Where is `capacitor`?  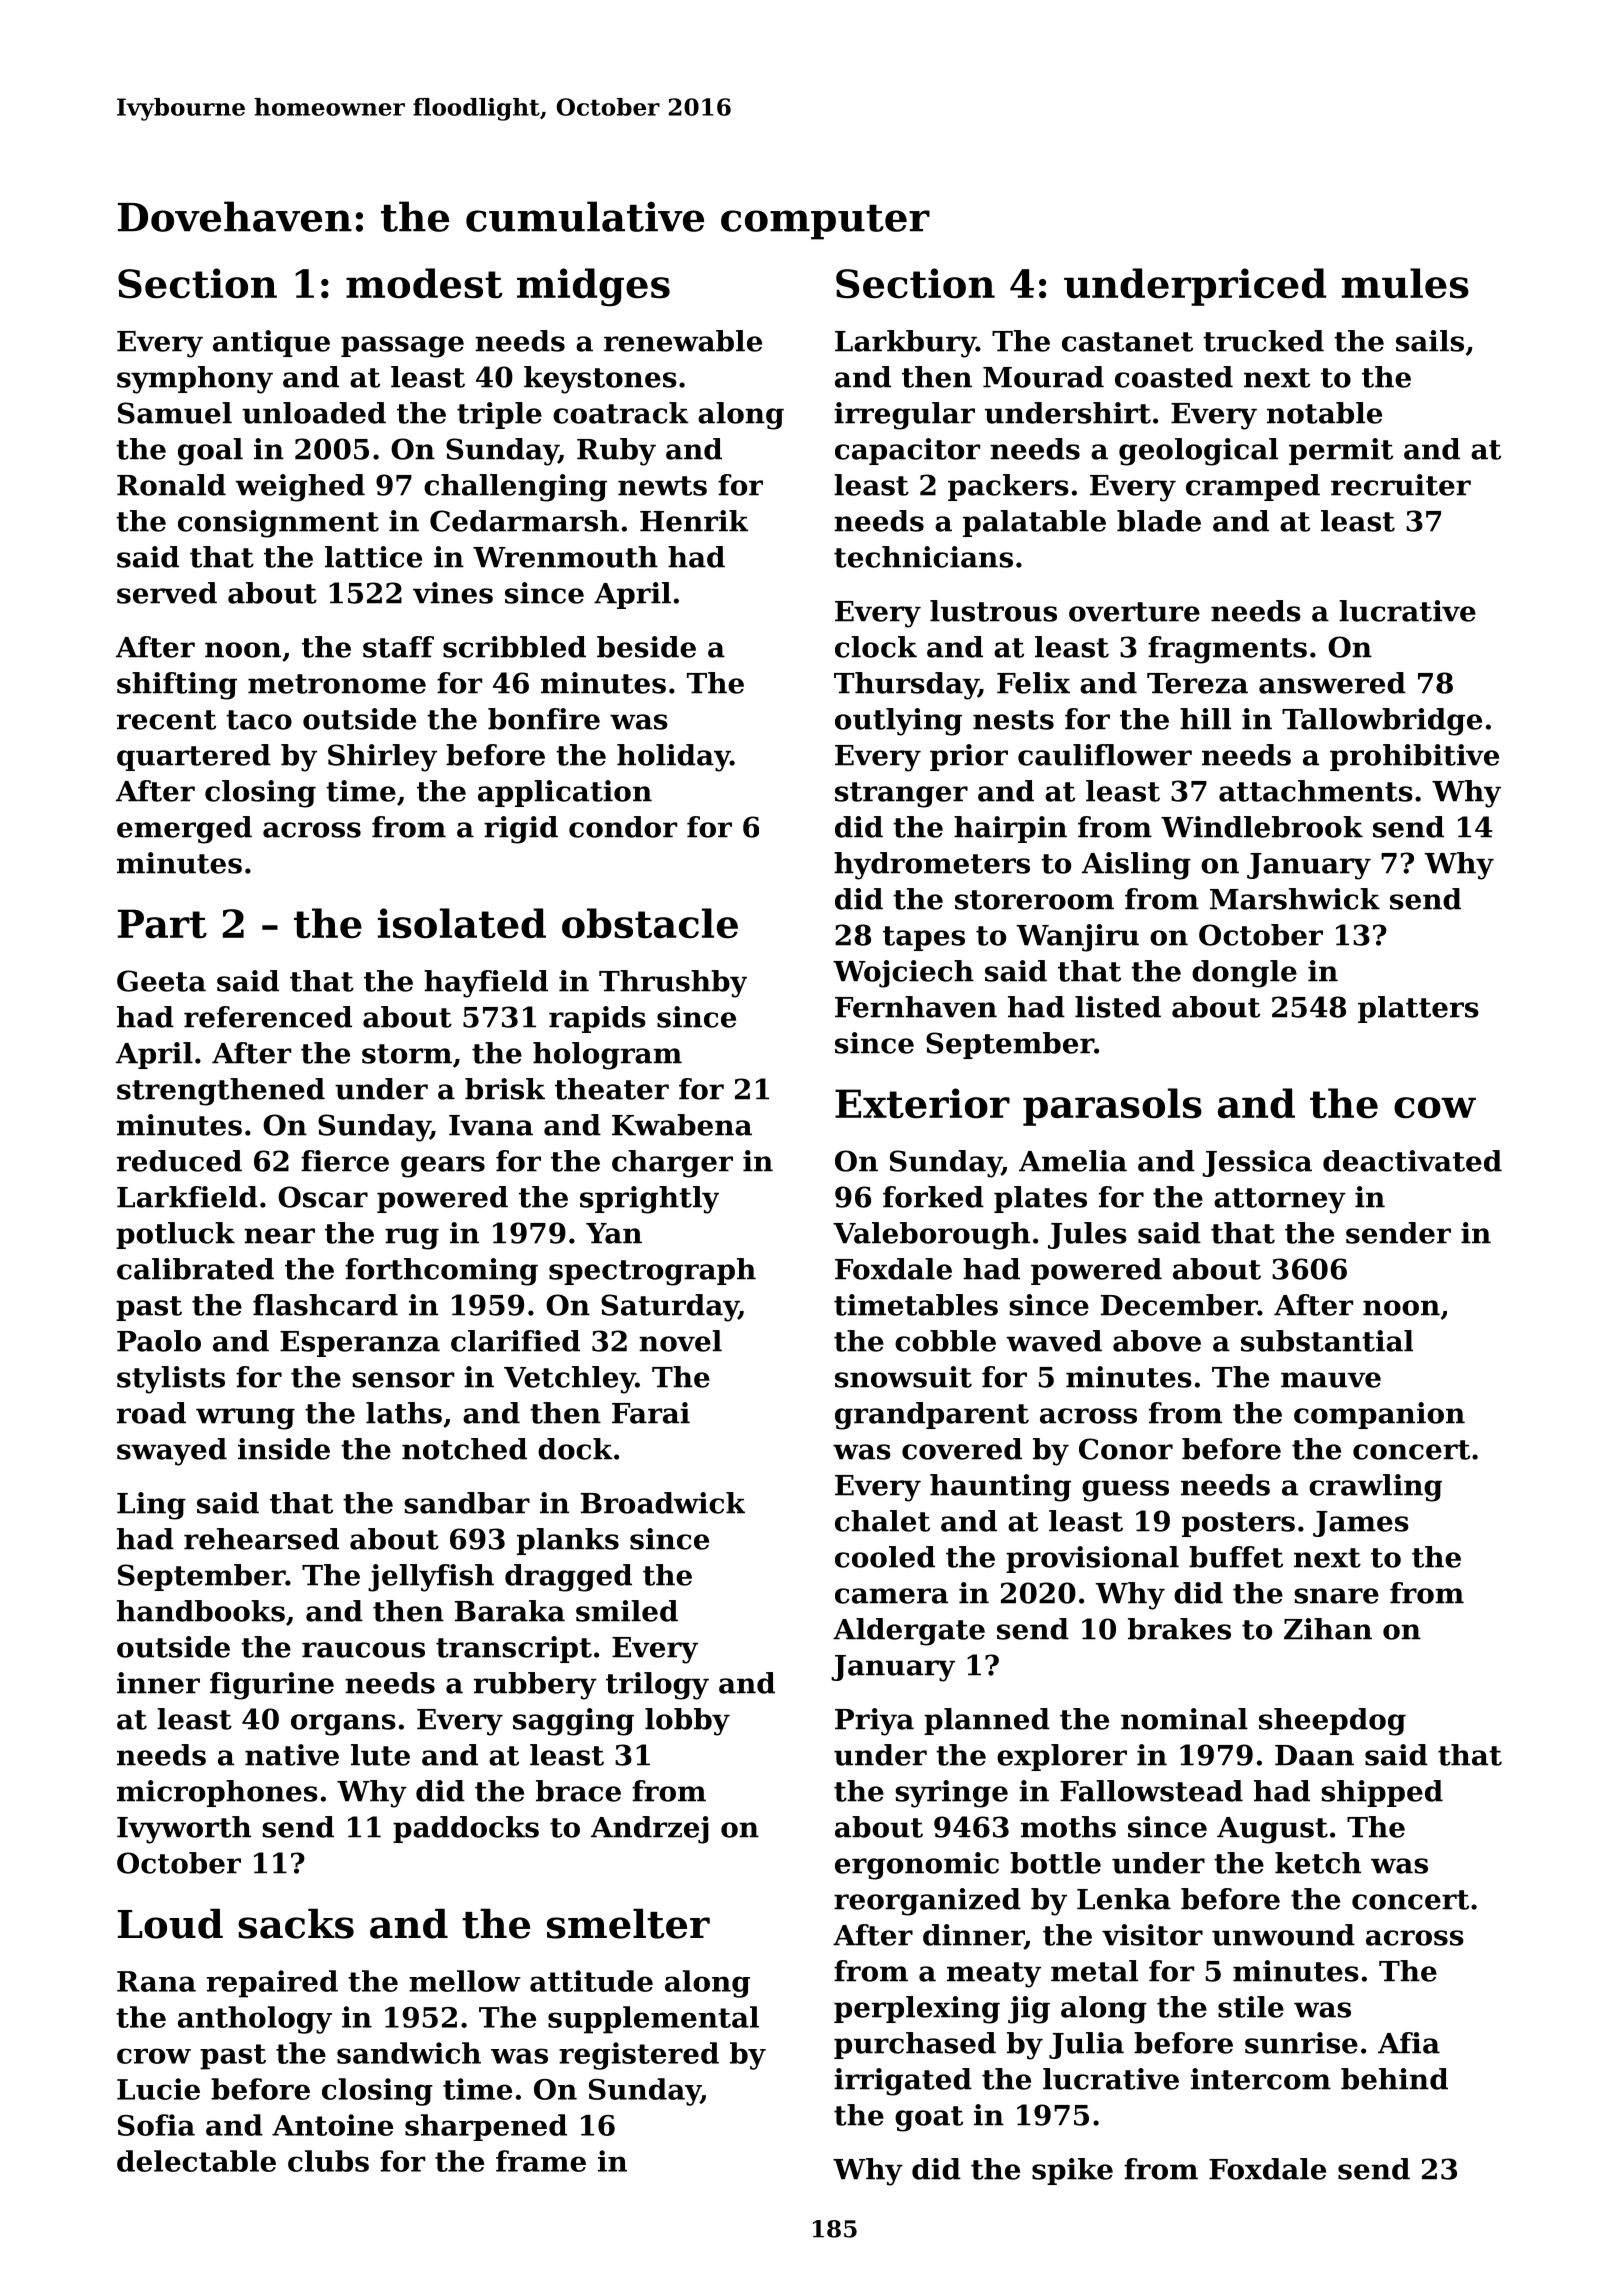
capacitor is located at coordinates (907, 451).
